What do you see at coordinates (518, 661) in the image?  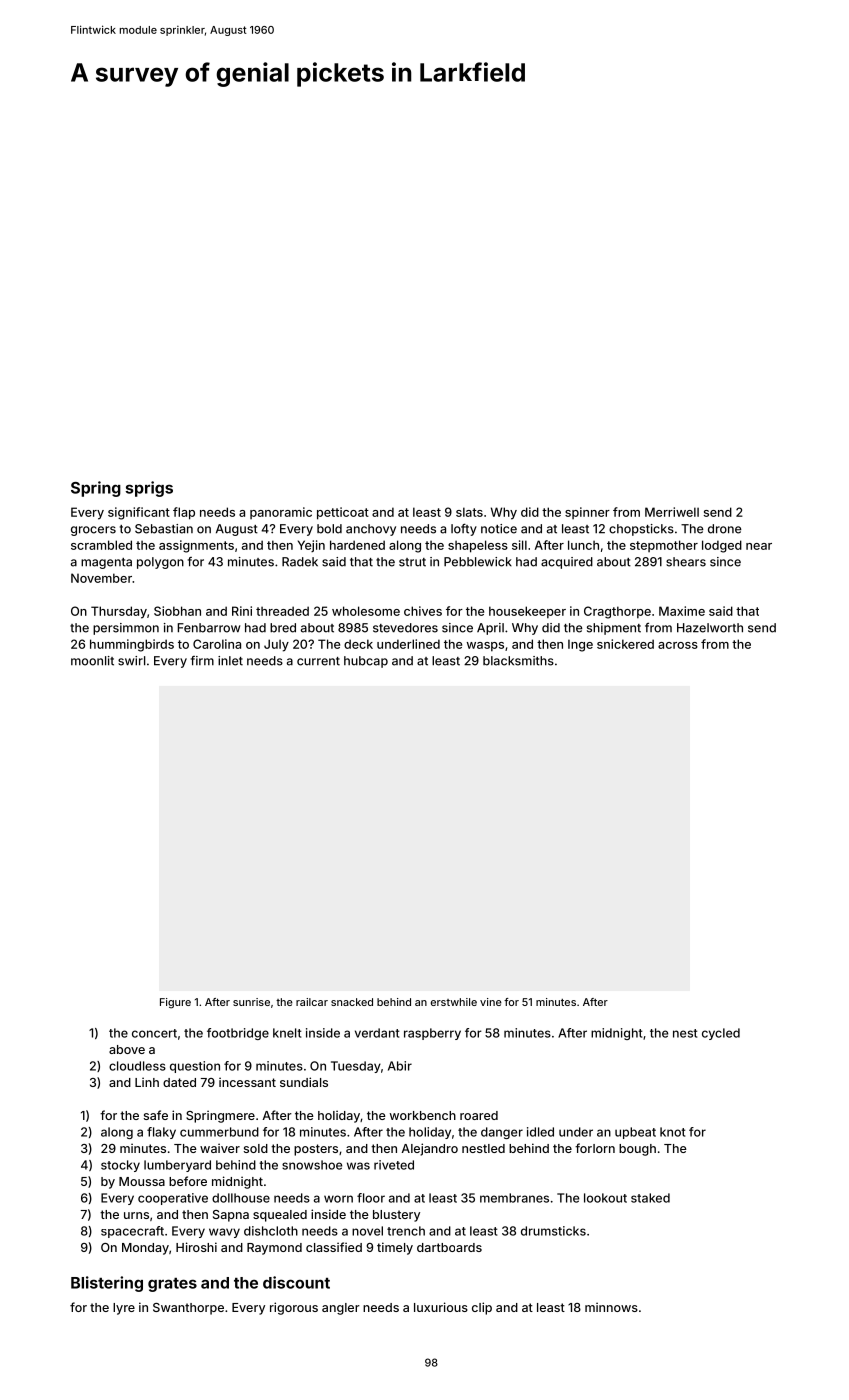 I see `blacksmiths` at bounding box center [518, 661].
